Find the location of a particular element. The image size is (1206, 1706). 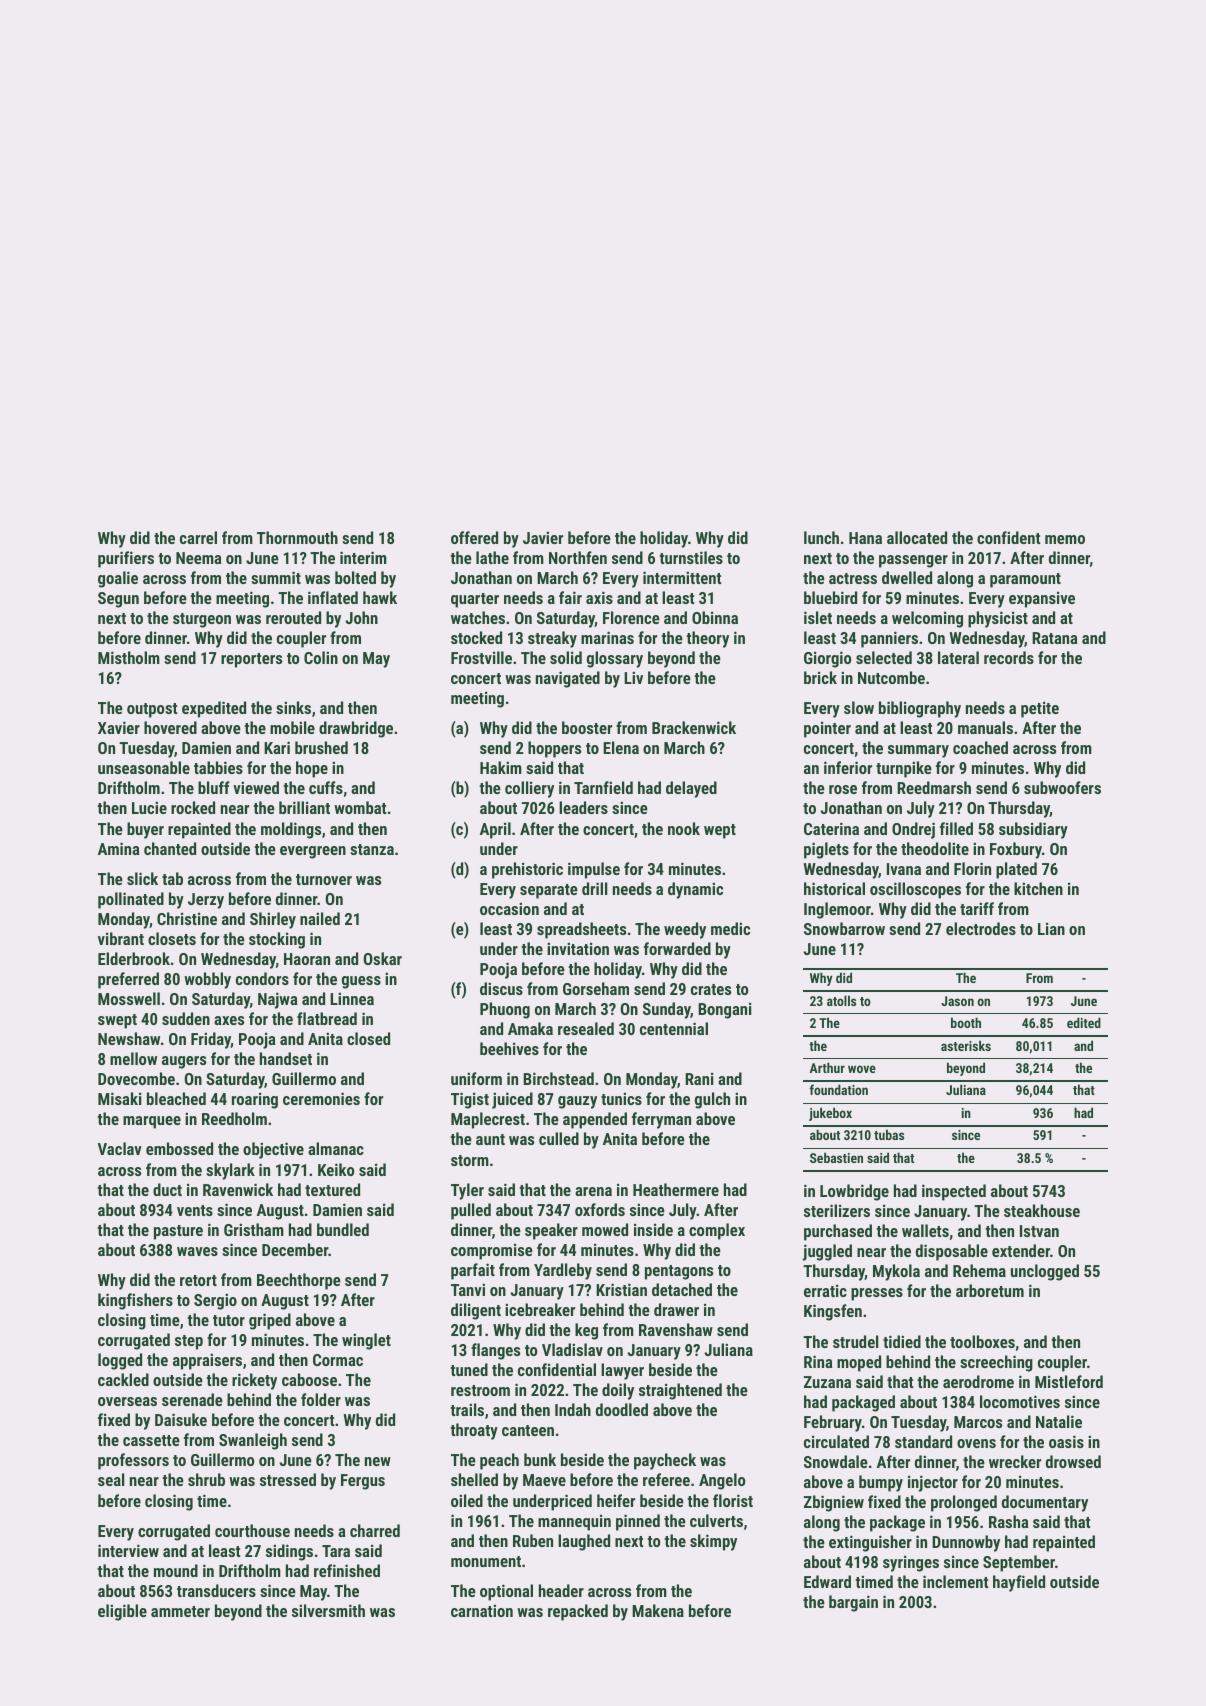

offered is located at coordinates (474, 537).
